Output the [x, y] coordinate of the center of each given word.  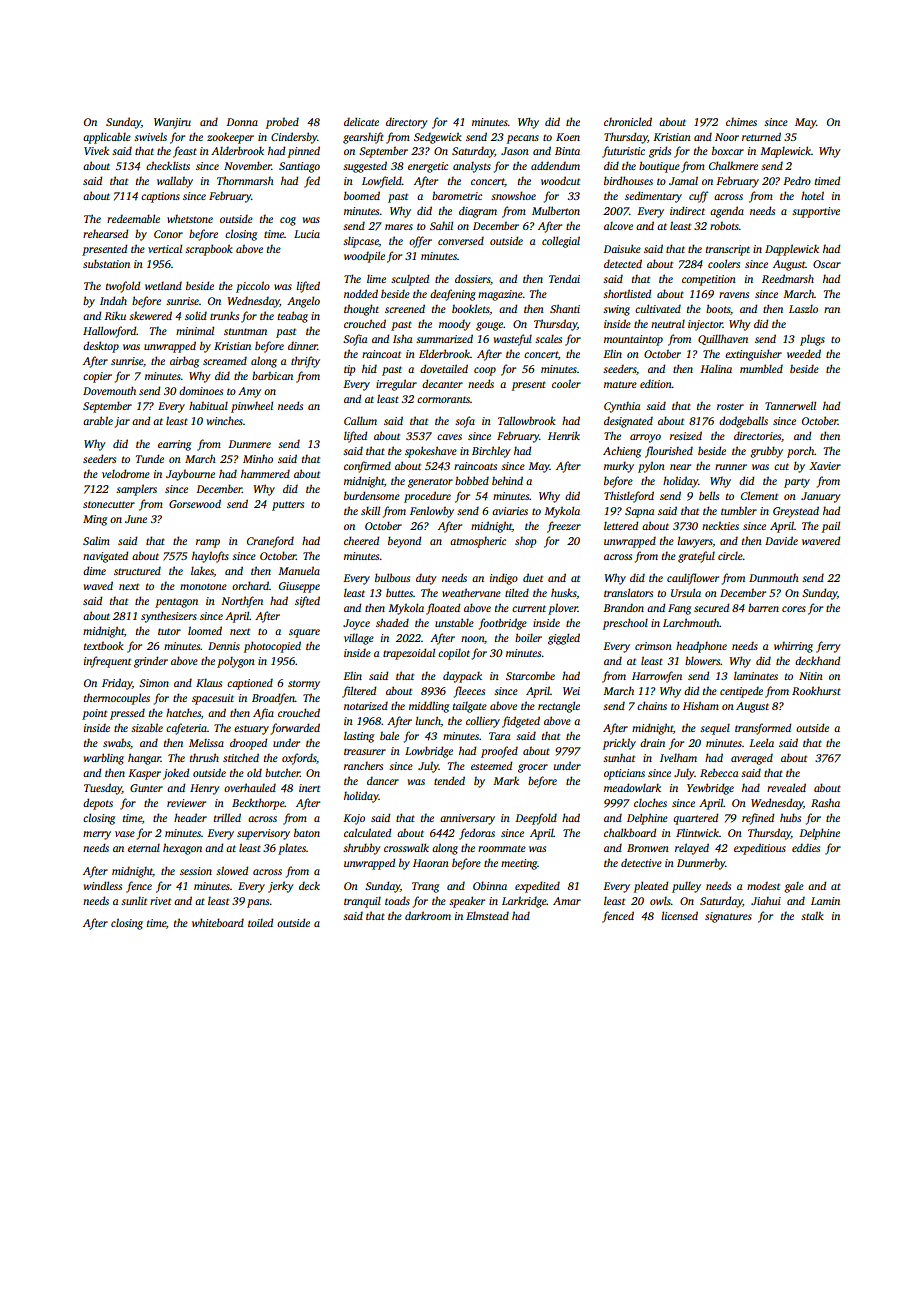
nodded [361, 293]
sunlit [134, 900]
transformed [763, 729]
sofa [465, 422]
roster [730, 406]
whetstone [190, 218]
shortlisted [627, 293]
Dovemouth [109, 390]
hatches [183, 712]
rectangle [559, 707]
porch [801, 452]
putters [288, 506]
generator [430, 483]
